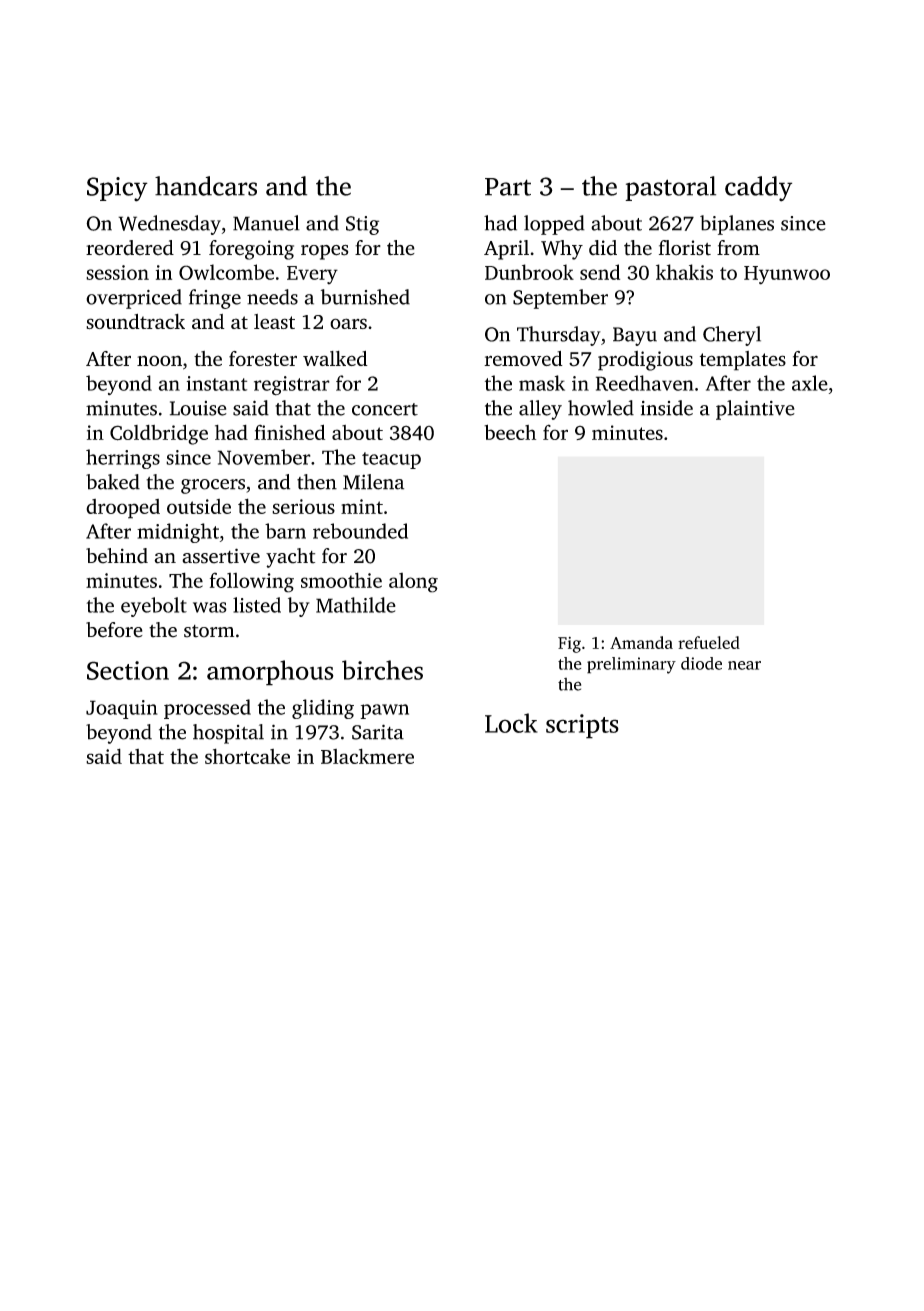 The image size is (924, 1311). Describe the element at coordinates (206, 186) in the page. I see `handcars` at that location.
